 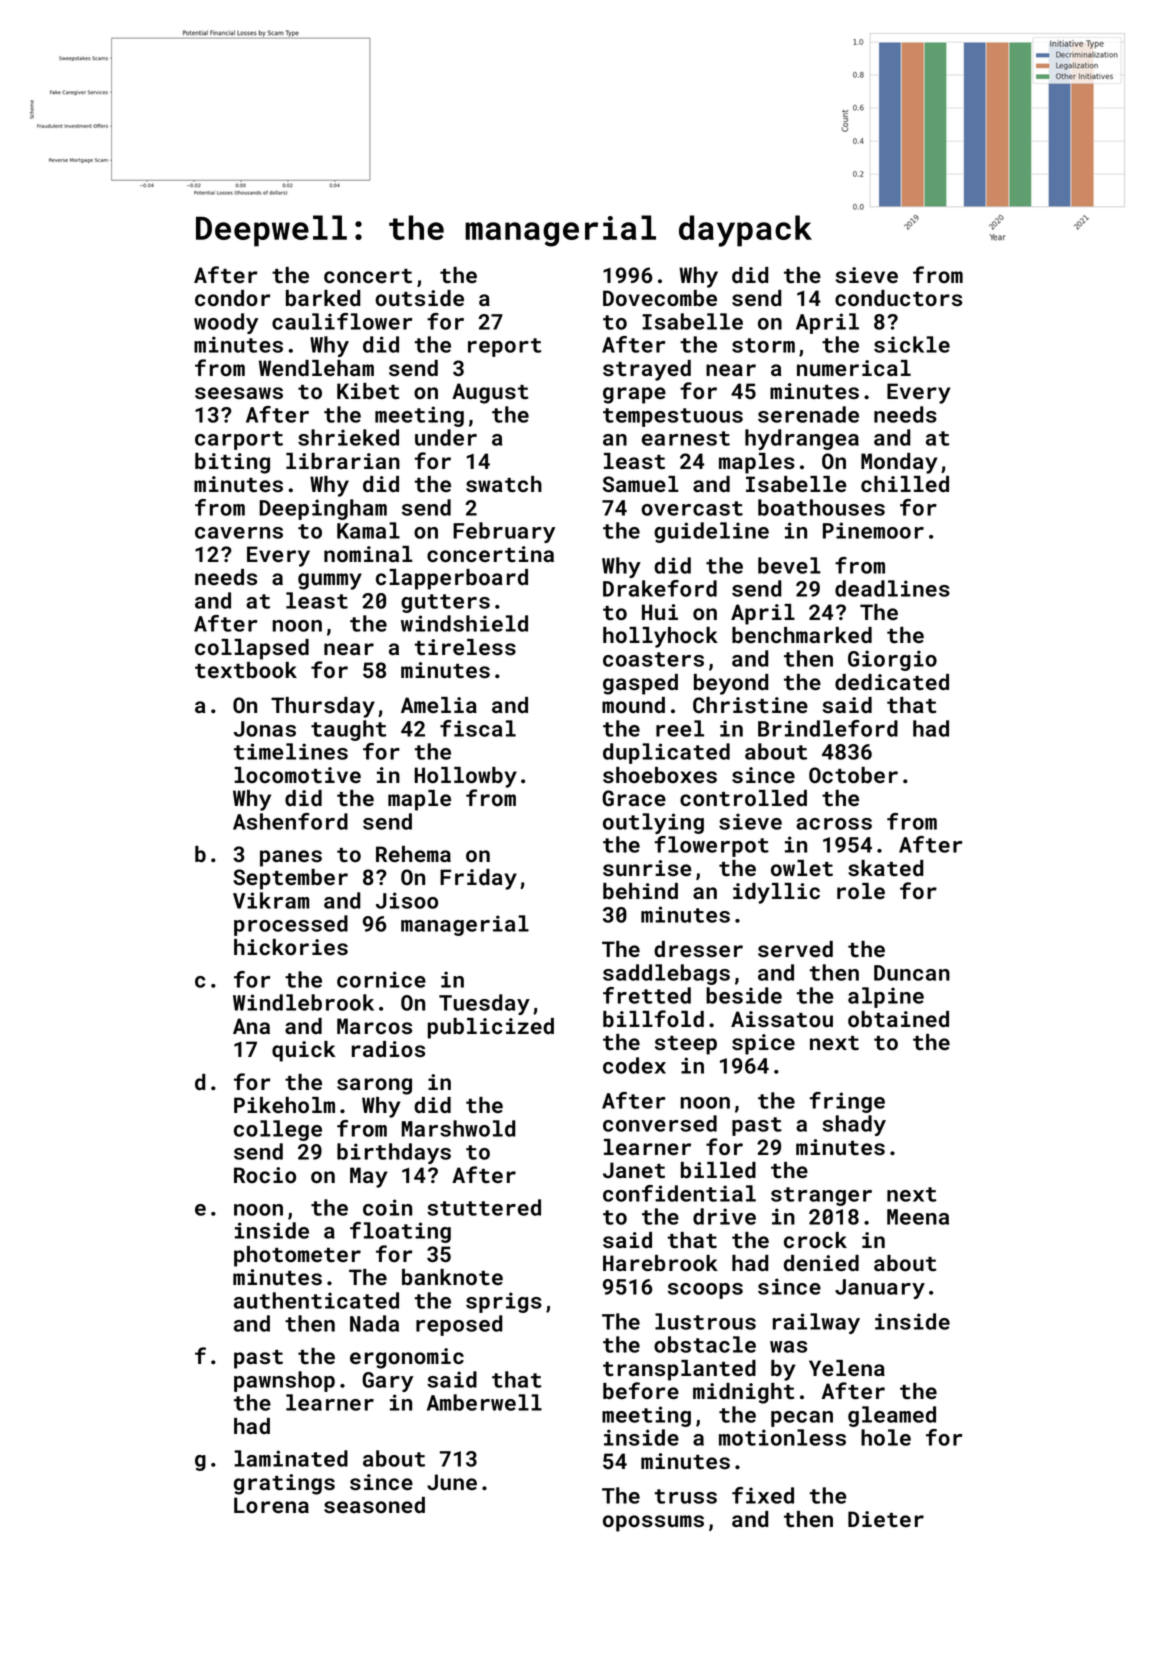 What do you see at coordinates (413, 854) in the document?
I see `Rehema` at bounding box center [413, 854].
